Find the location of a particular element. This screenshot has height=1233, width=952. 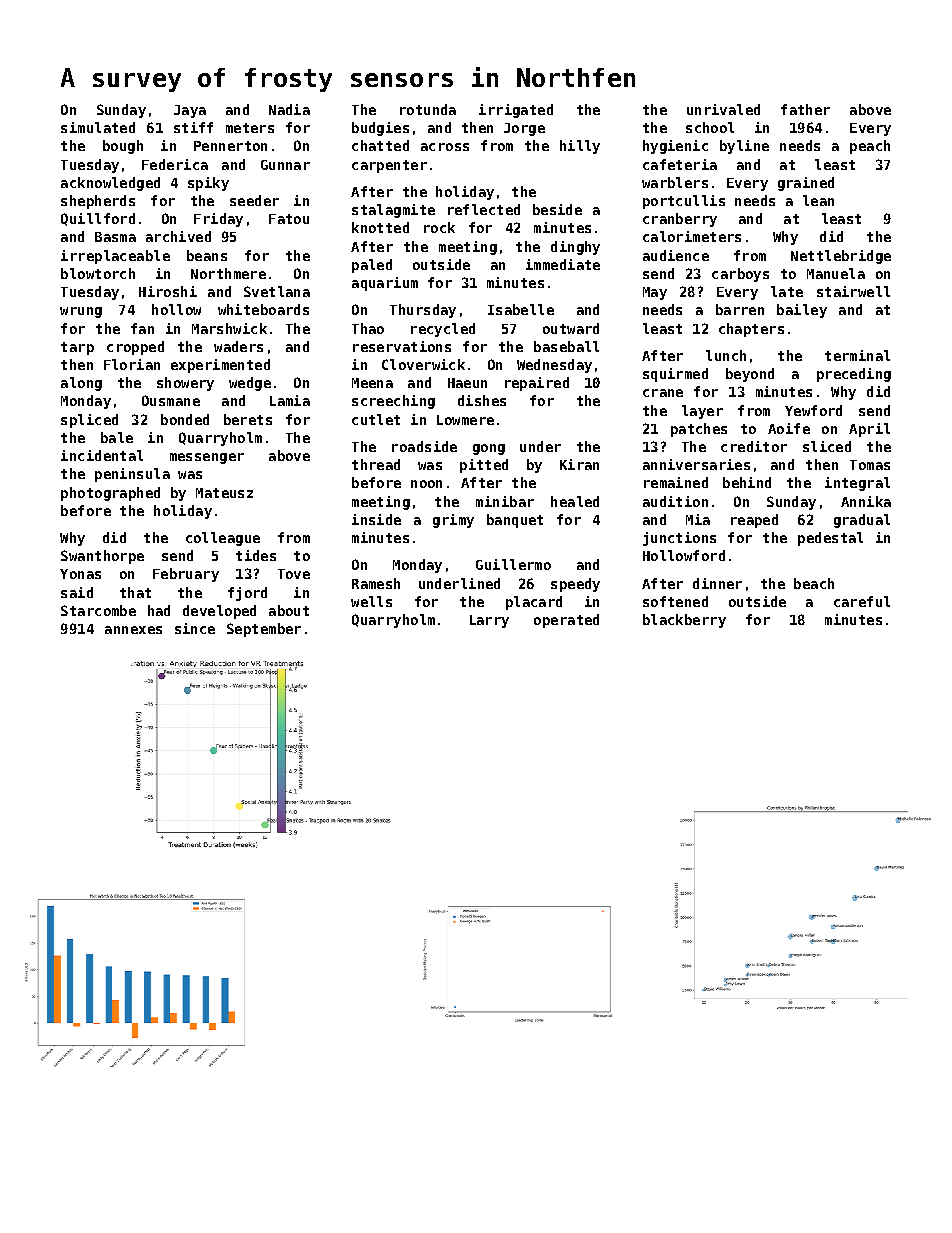

Lamia is located at coordinates (290, 400).
